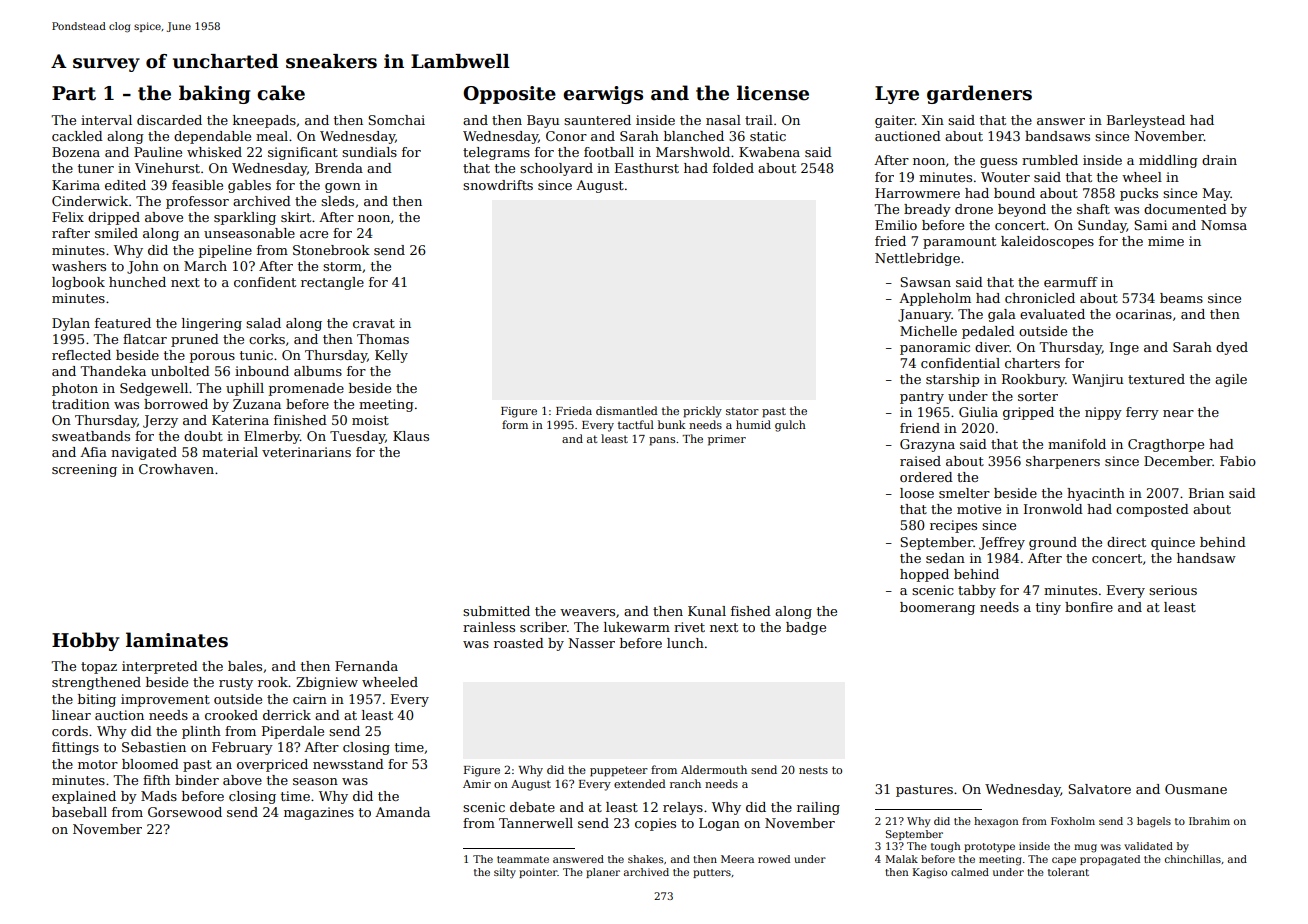  What do you see at coordinates (215, 94) in the screenshot?
I see `baking` at bounding box center [215, 94].
